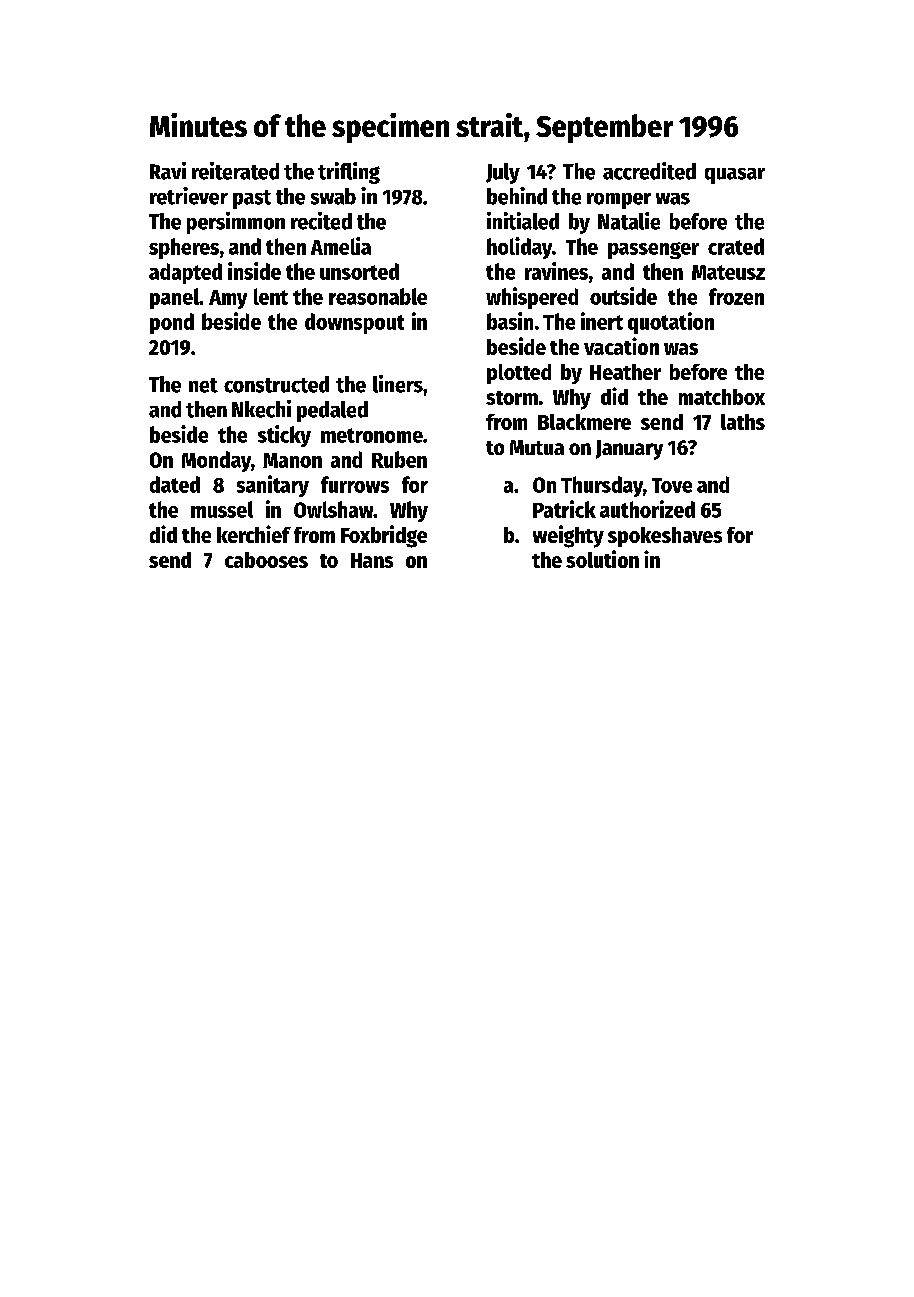 The image size is (914, 1297). Describe the element at coordinates (510, 321) in the screenshot. I see `basin` at that location.
